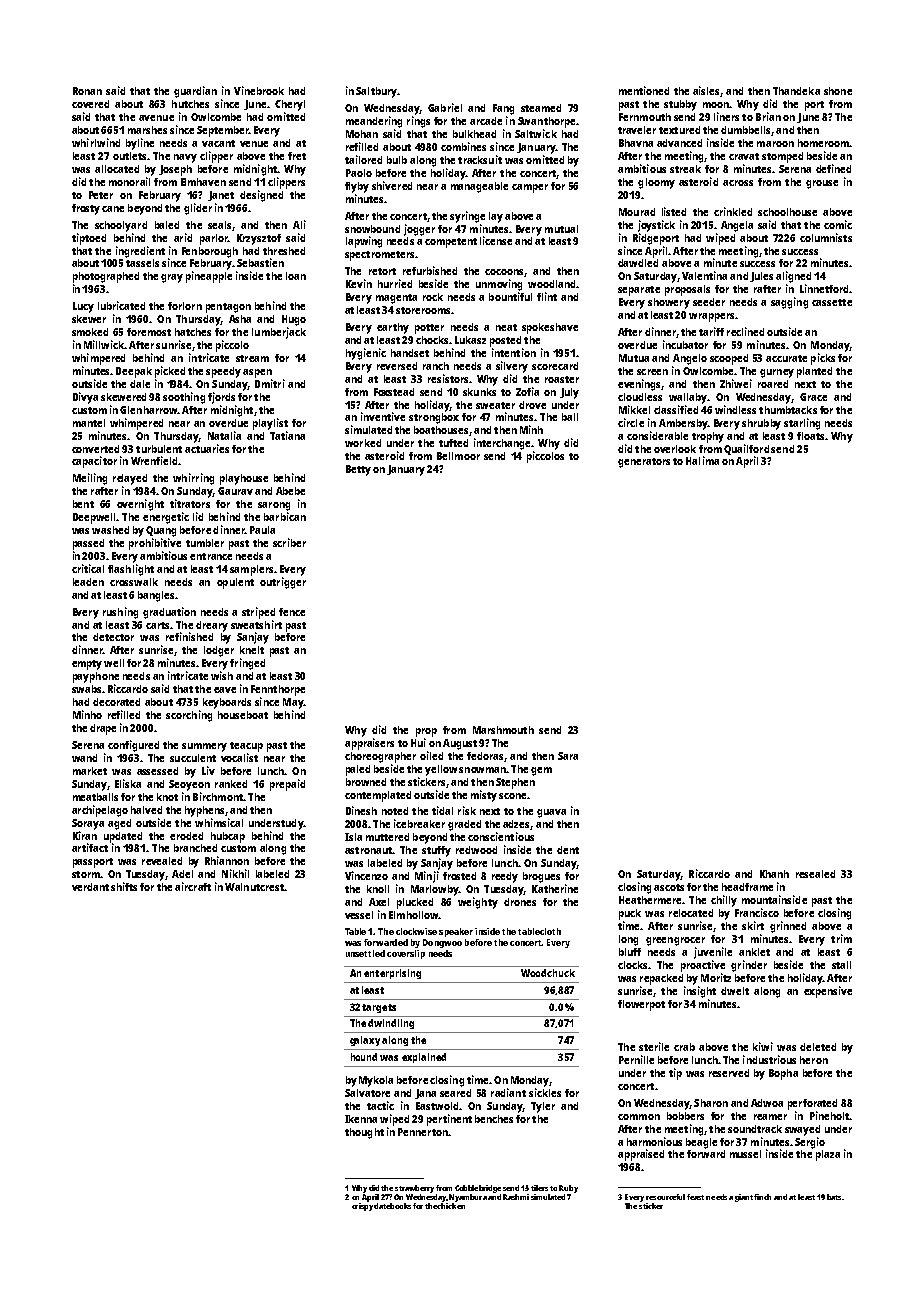 This image has height=1308, width=924. I want to click on defined, so click(833, 168).
